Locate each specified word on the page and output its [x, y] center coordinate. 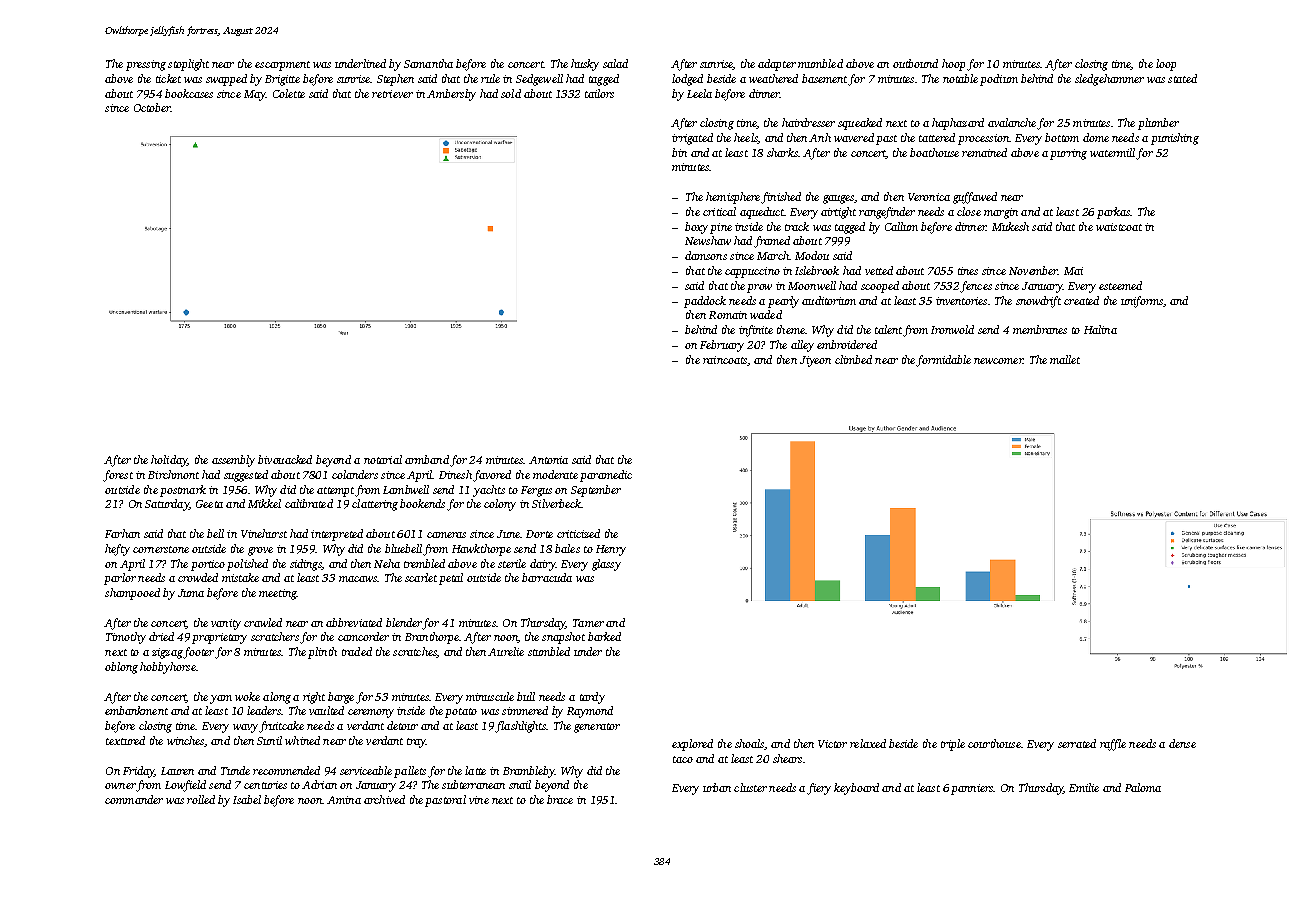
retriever [392, 94]
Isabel [247, 799]
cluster [750, 787]
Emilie [1084, 787]
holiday [169, 461]
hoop [953, 65]
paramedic [606, 476]
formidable [943, 361]
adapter [777, 65]
